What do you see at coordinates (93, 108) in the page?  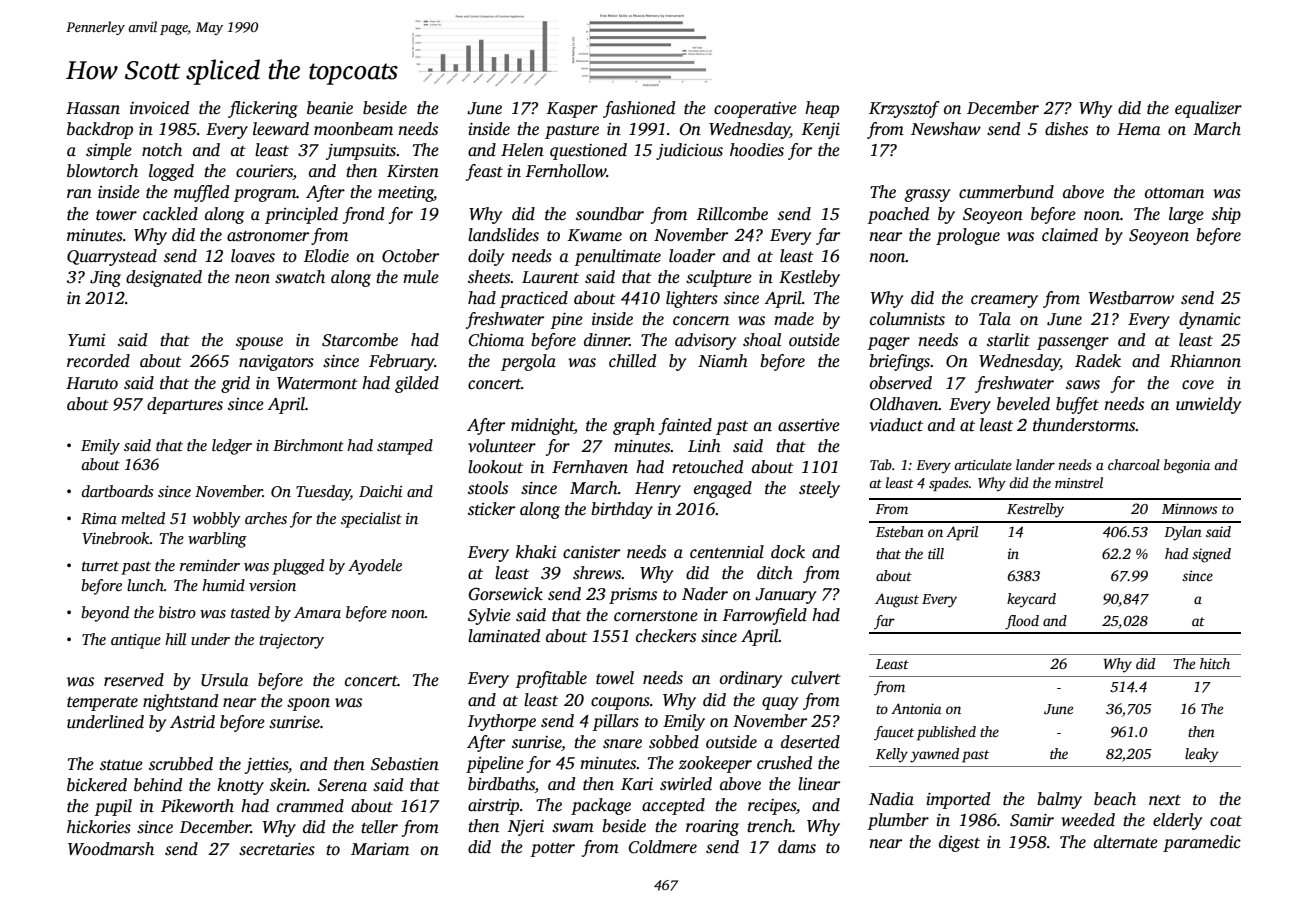 I see `Hassan` at bounding box center [93, 108].
